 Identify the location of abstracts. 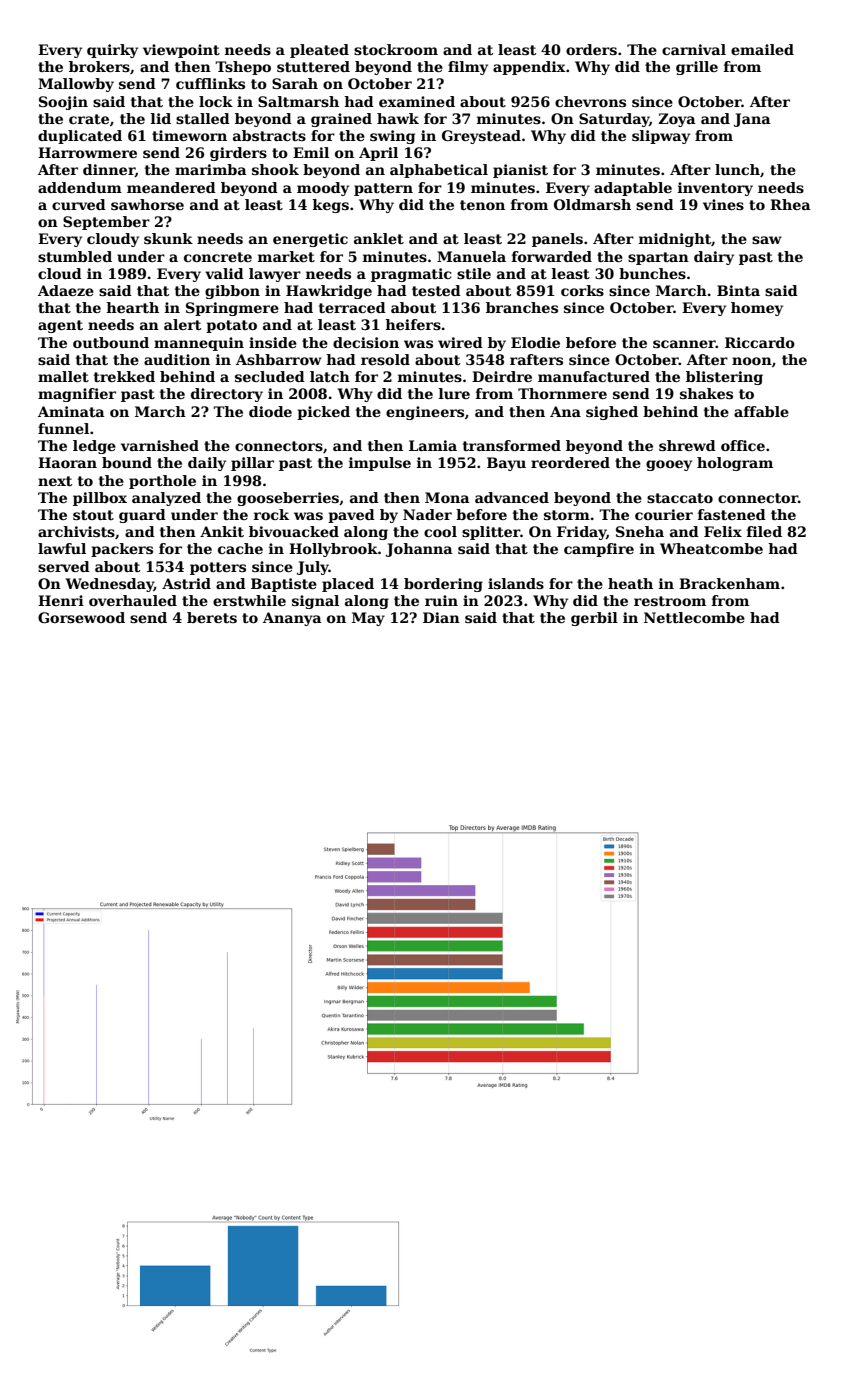
(269, 135).
